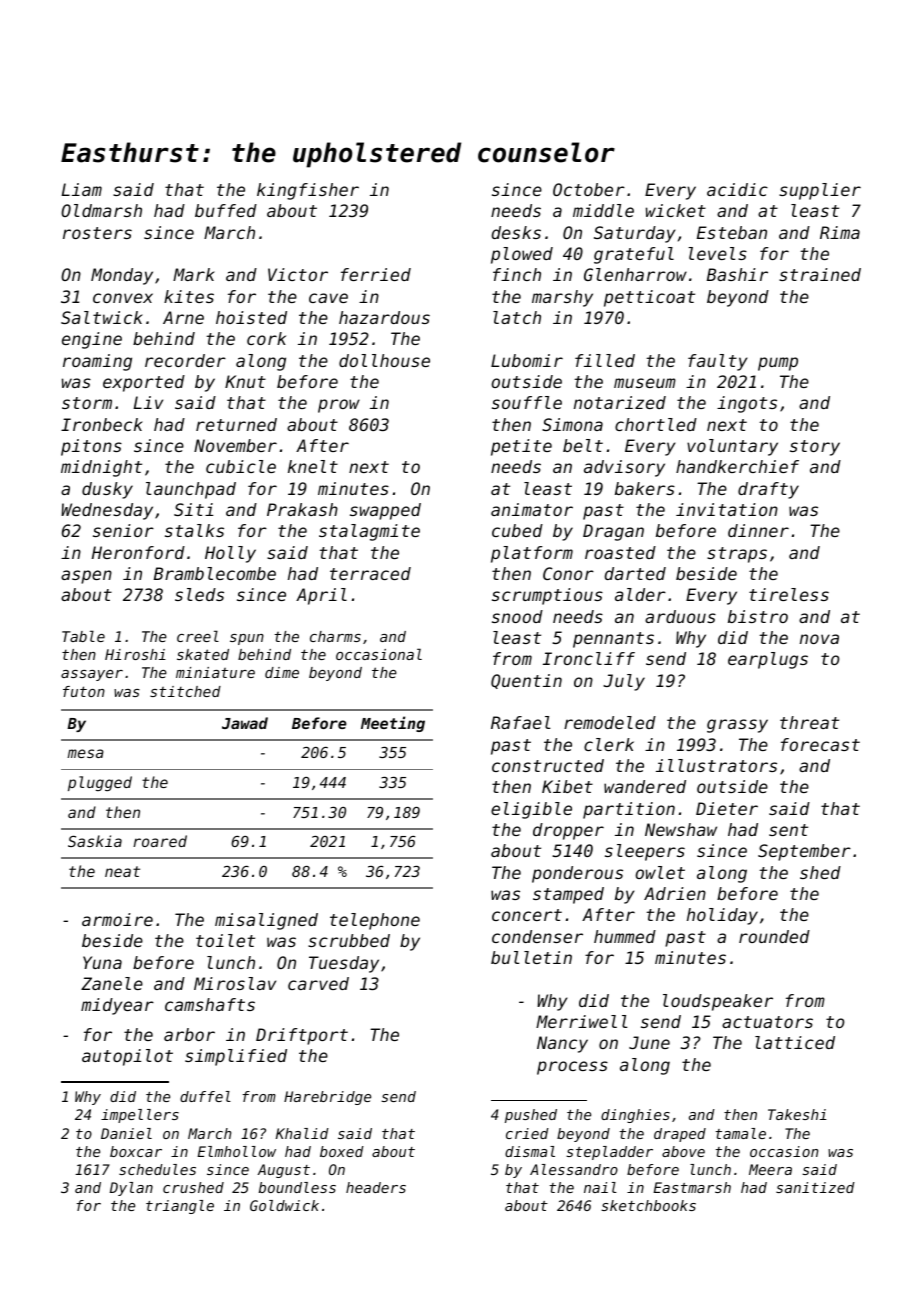 The image size is (924, 1311). Describe the element at coordinates (385, 511) in the image. I see `swapped` at that location.
